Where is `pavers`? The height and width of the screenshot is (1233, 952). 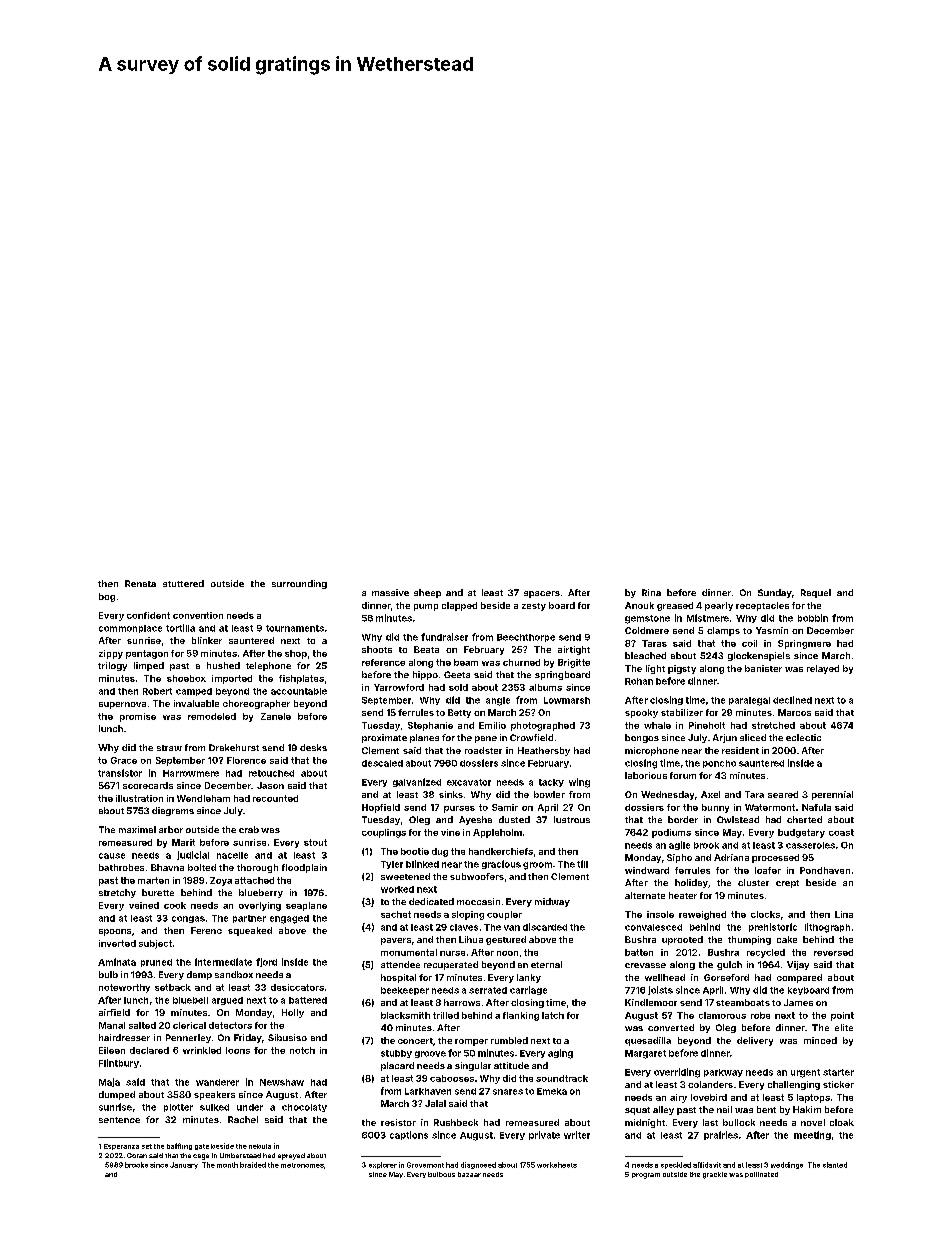 pavers is located at coordinates (396, 941).
